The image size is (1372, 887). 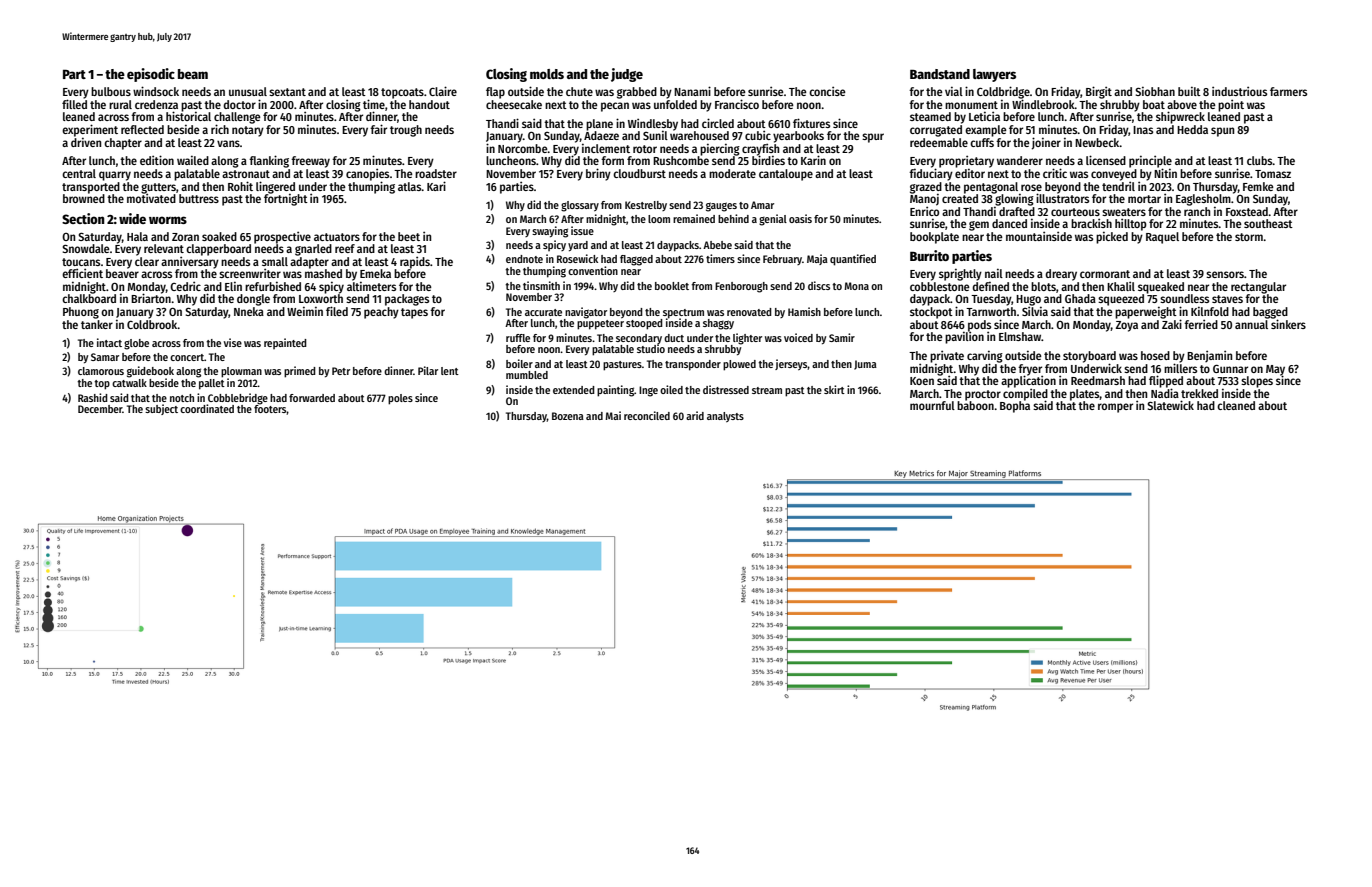 What do you see at coordinates (193, 74) in the image?
I see `beam` at bounding box center [193, 74].
